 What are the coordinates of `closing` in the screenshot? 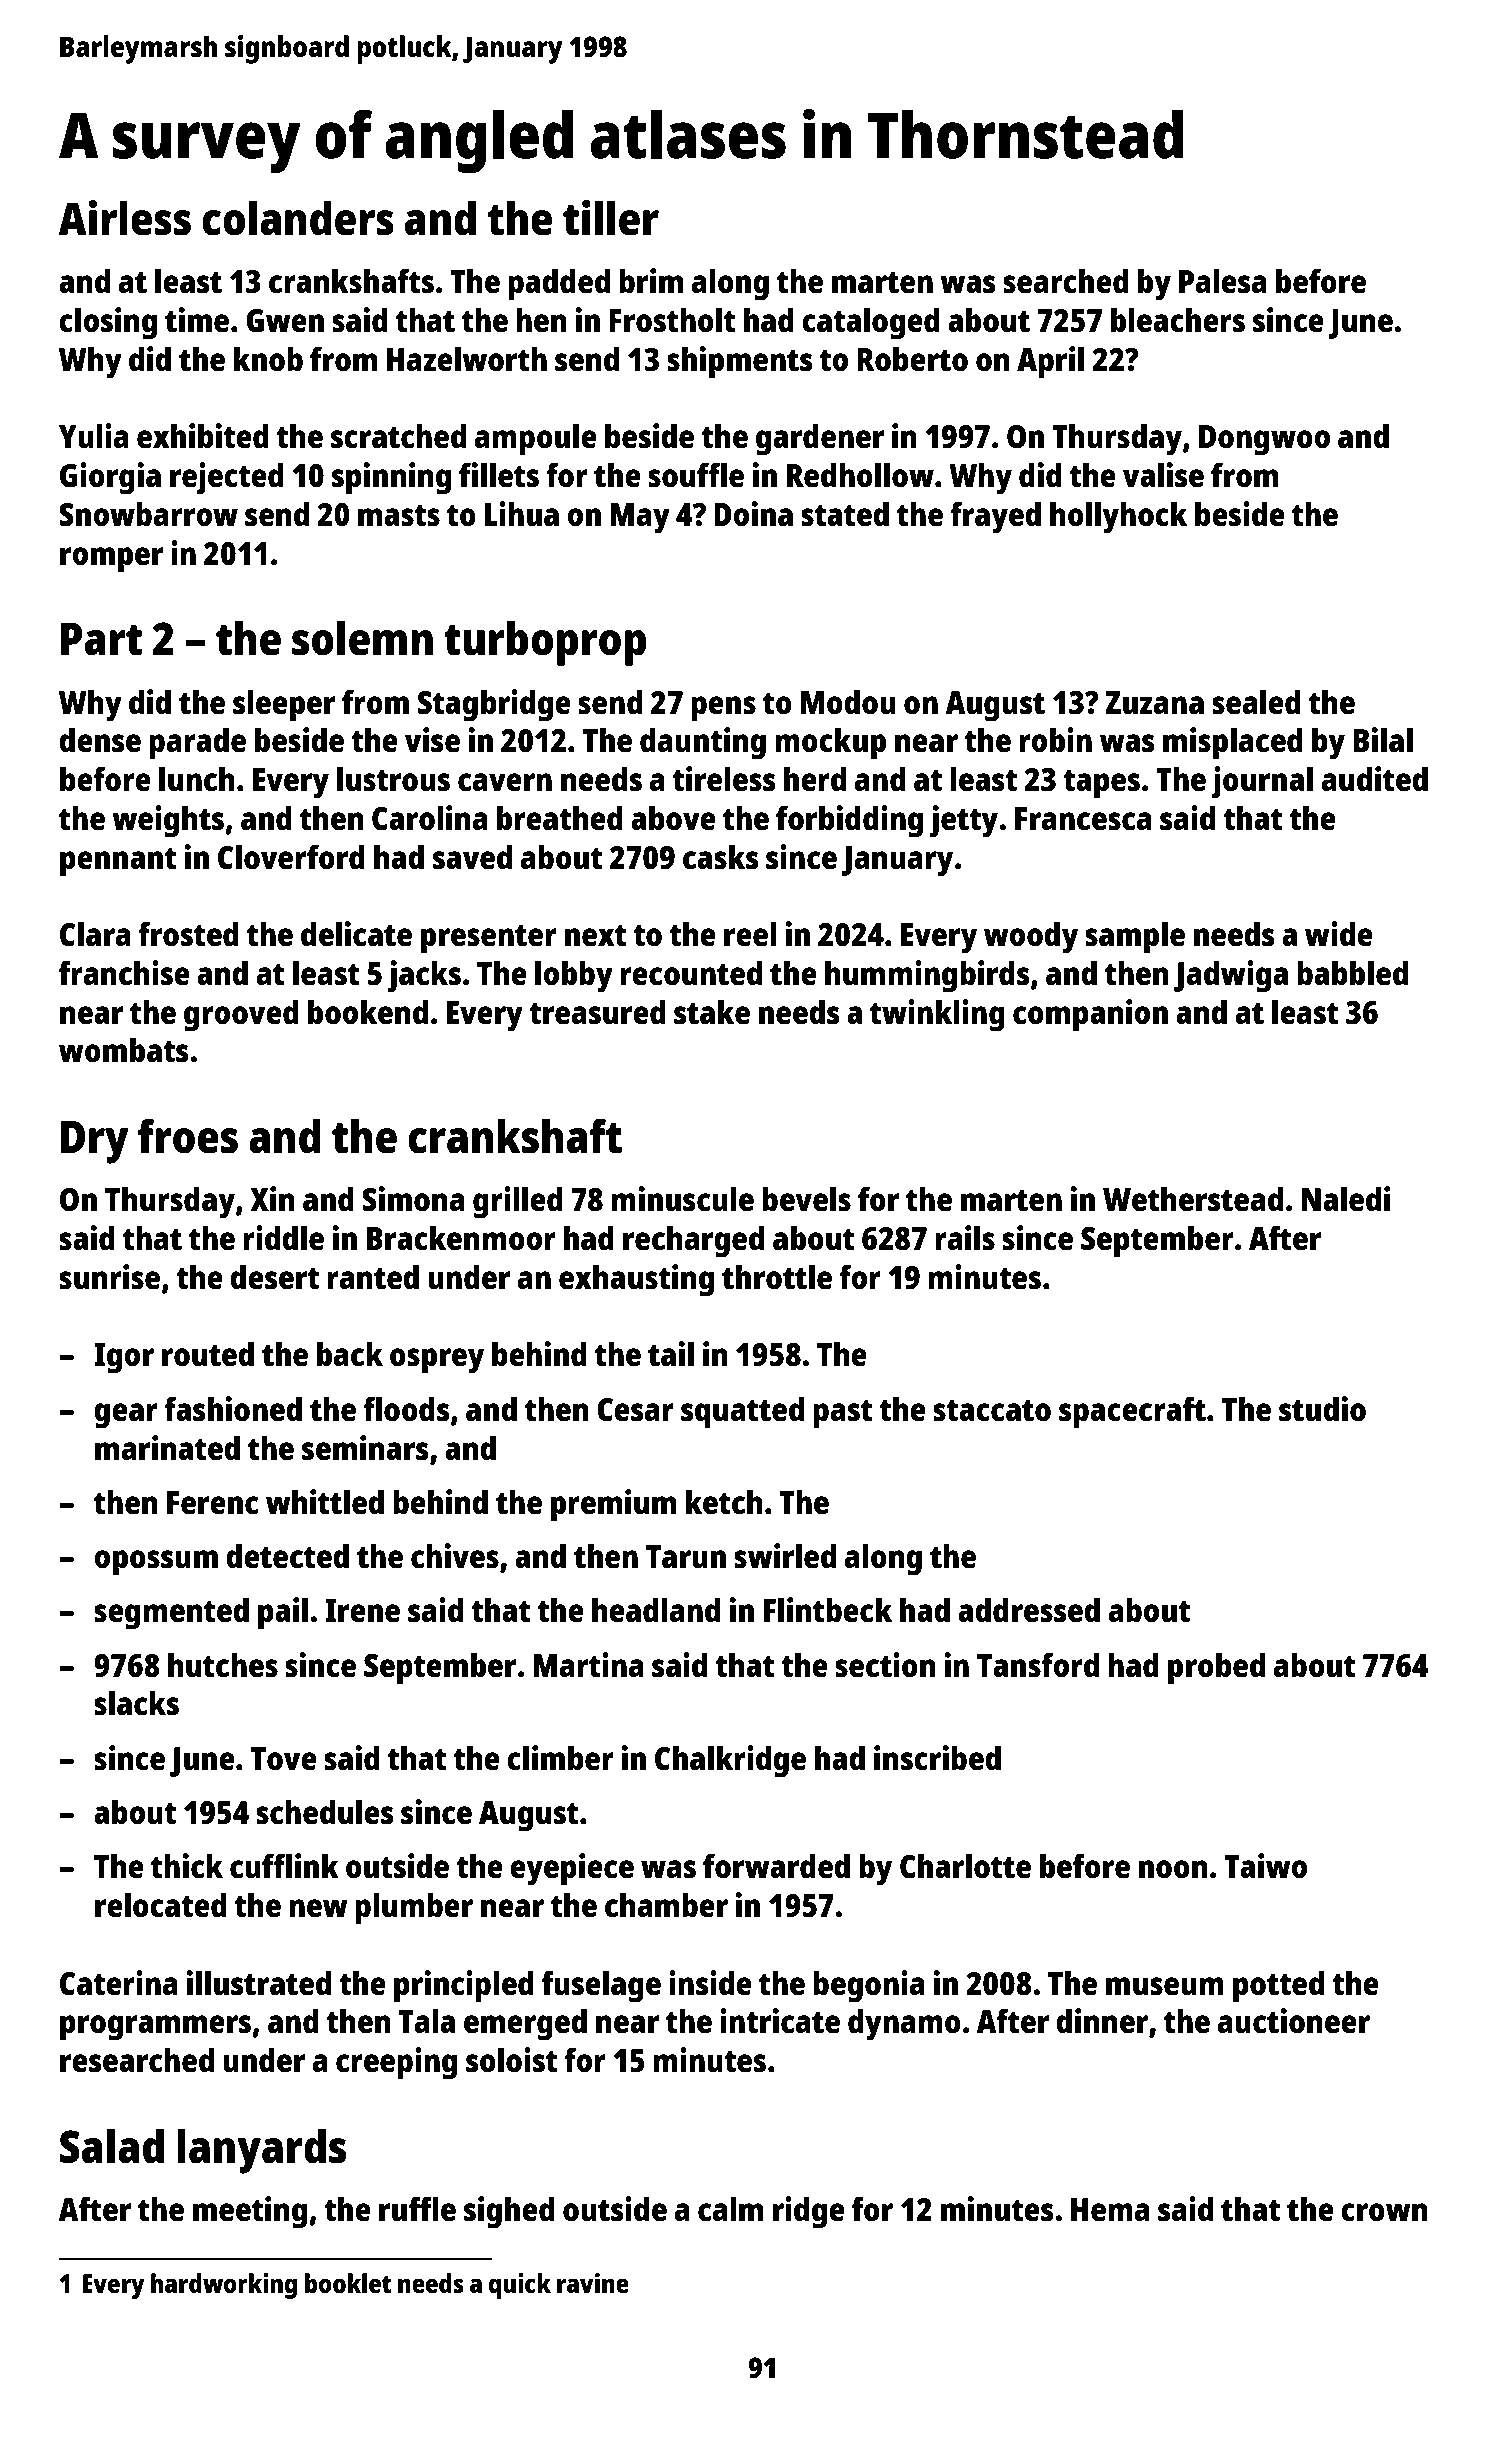 It's located at (108, 323).
